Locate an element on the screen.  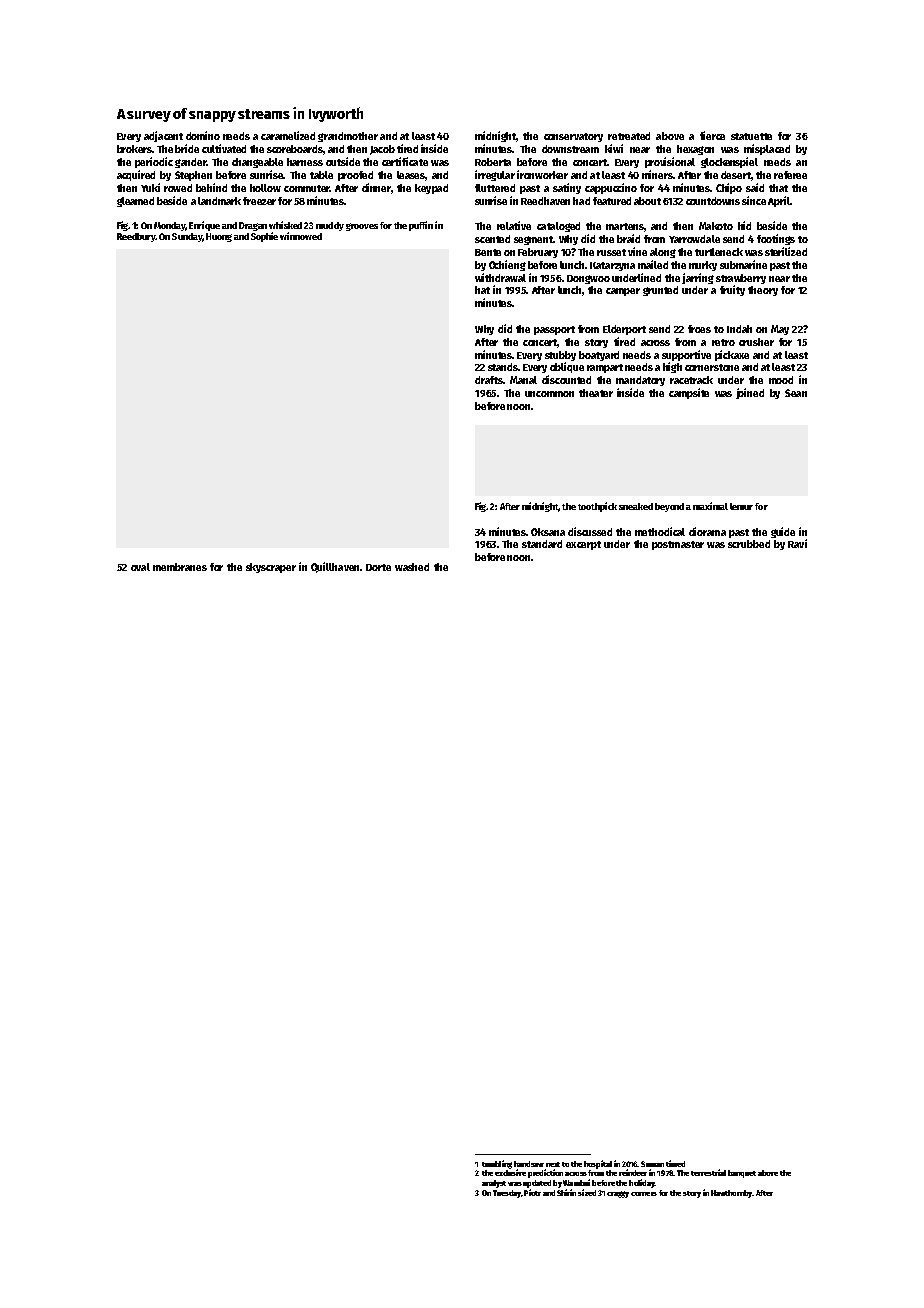
theater is located at coordinates (596, 393).
